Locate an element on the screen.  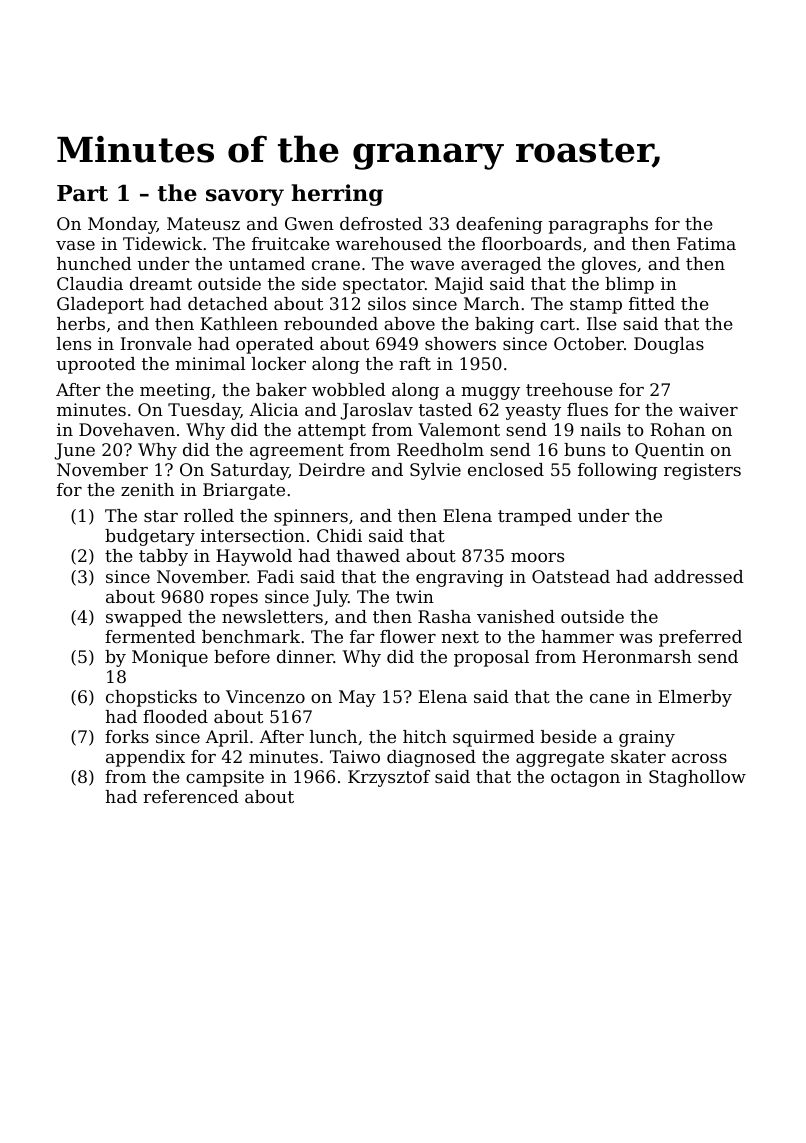
tramped is located at coordinates (535, 517).
